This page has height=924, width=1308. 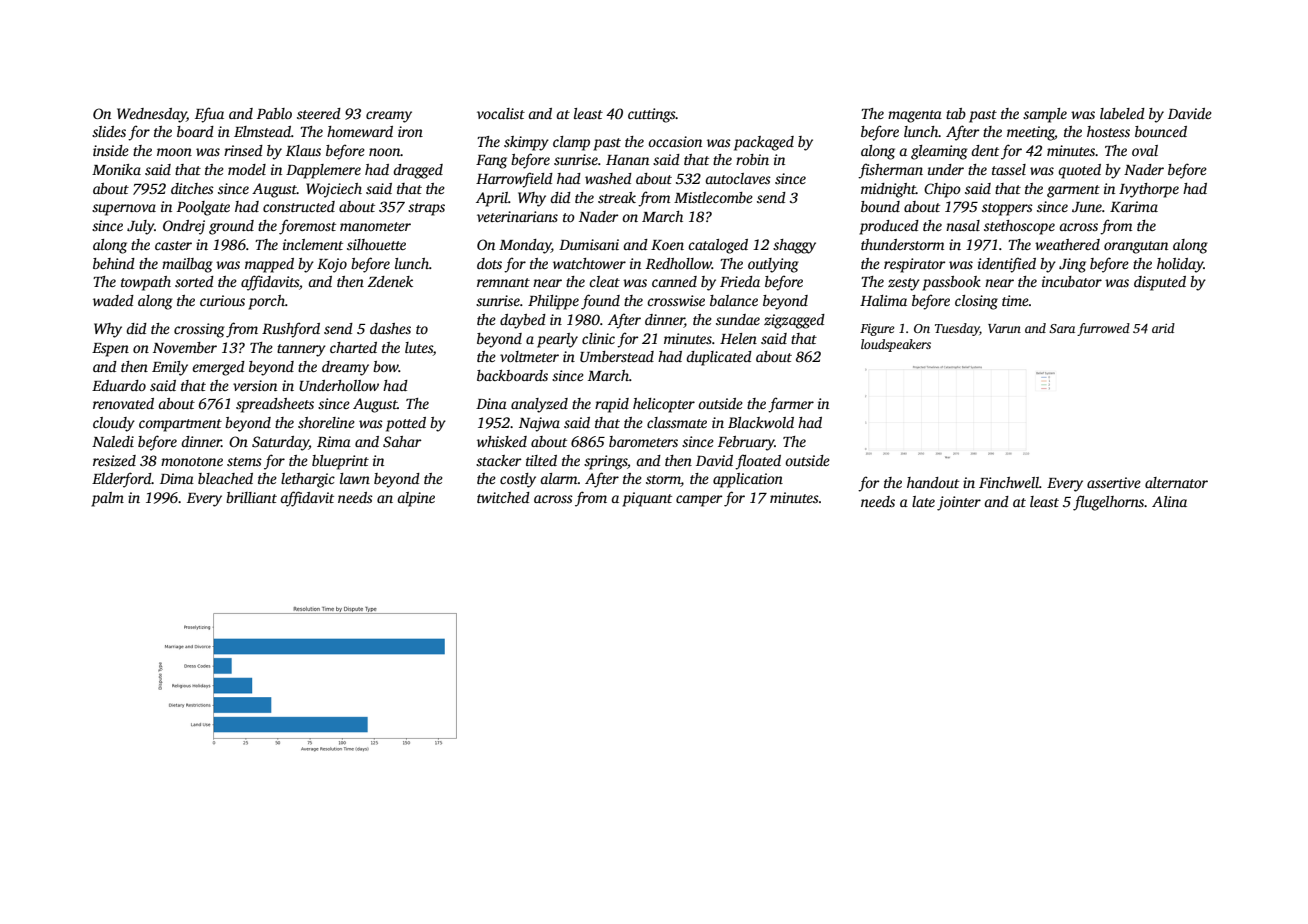 I want to click on palm, so click(x=107, y=499).
